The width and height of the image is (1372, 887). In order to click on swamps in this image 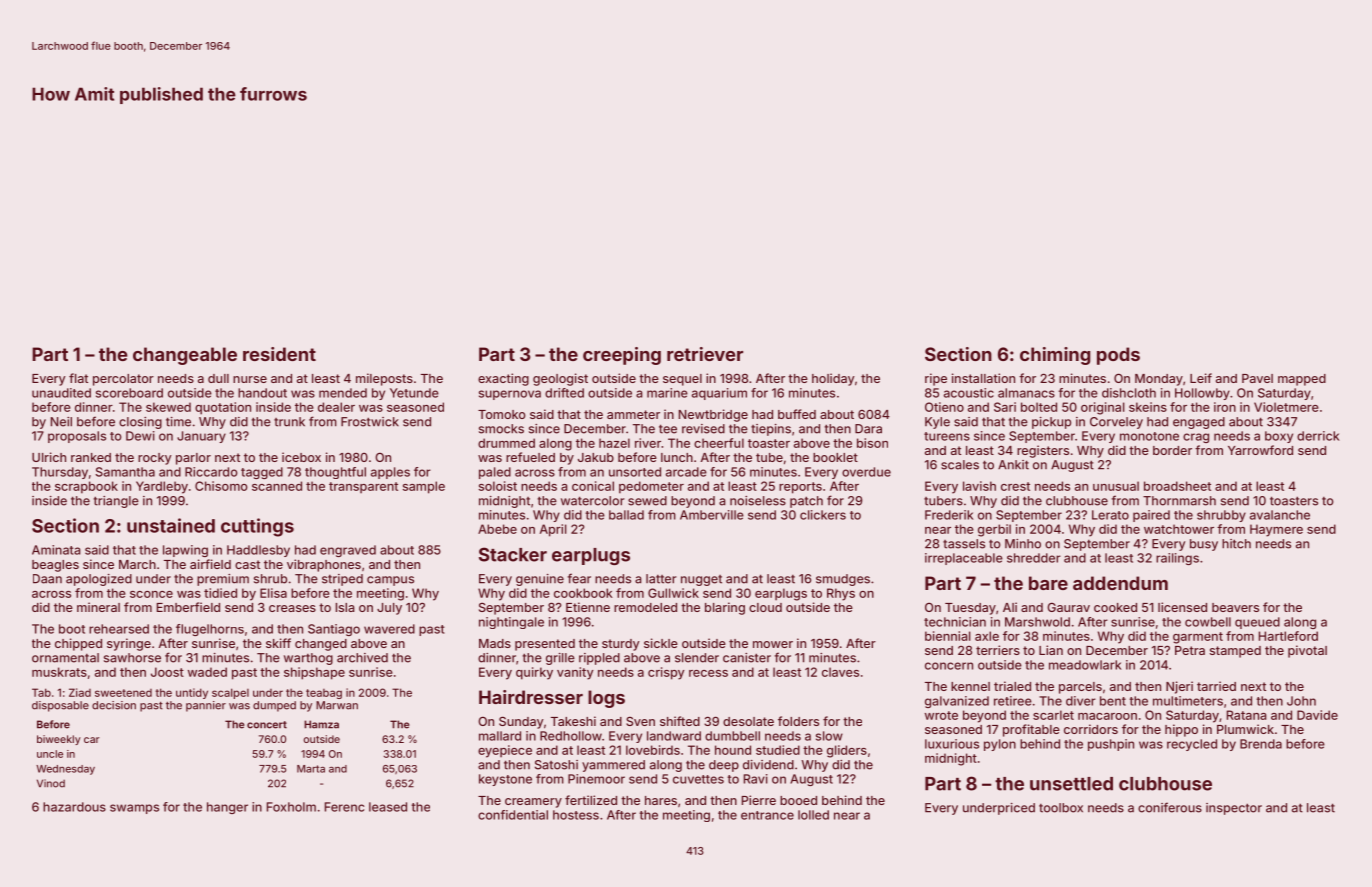, I will do `click(134, 809)`.
